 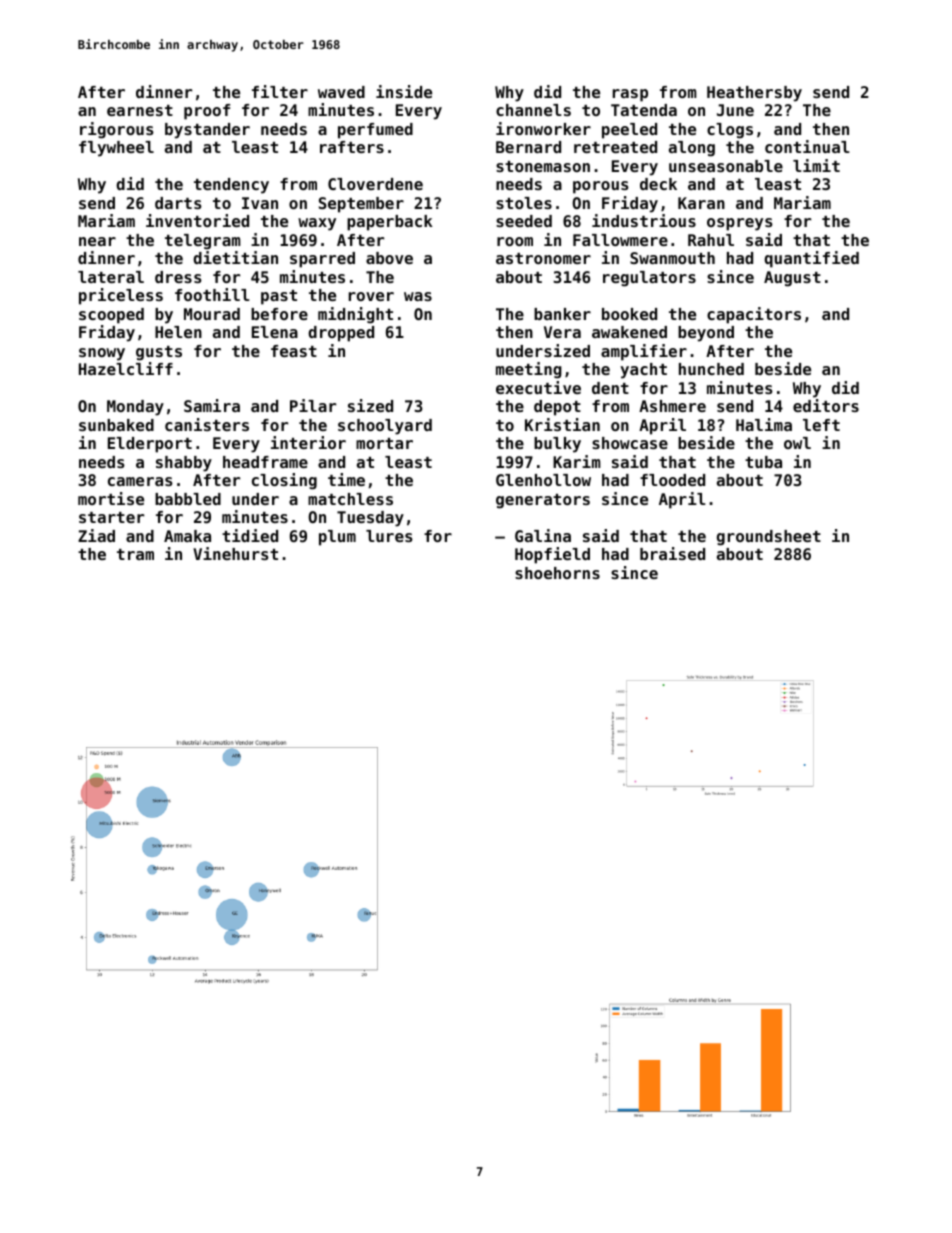 I want to click on mortar, so click(x=384, y=443).
